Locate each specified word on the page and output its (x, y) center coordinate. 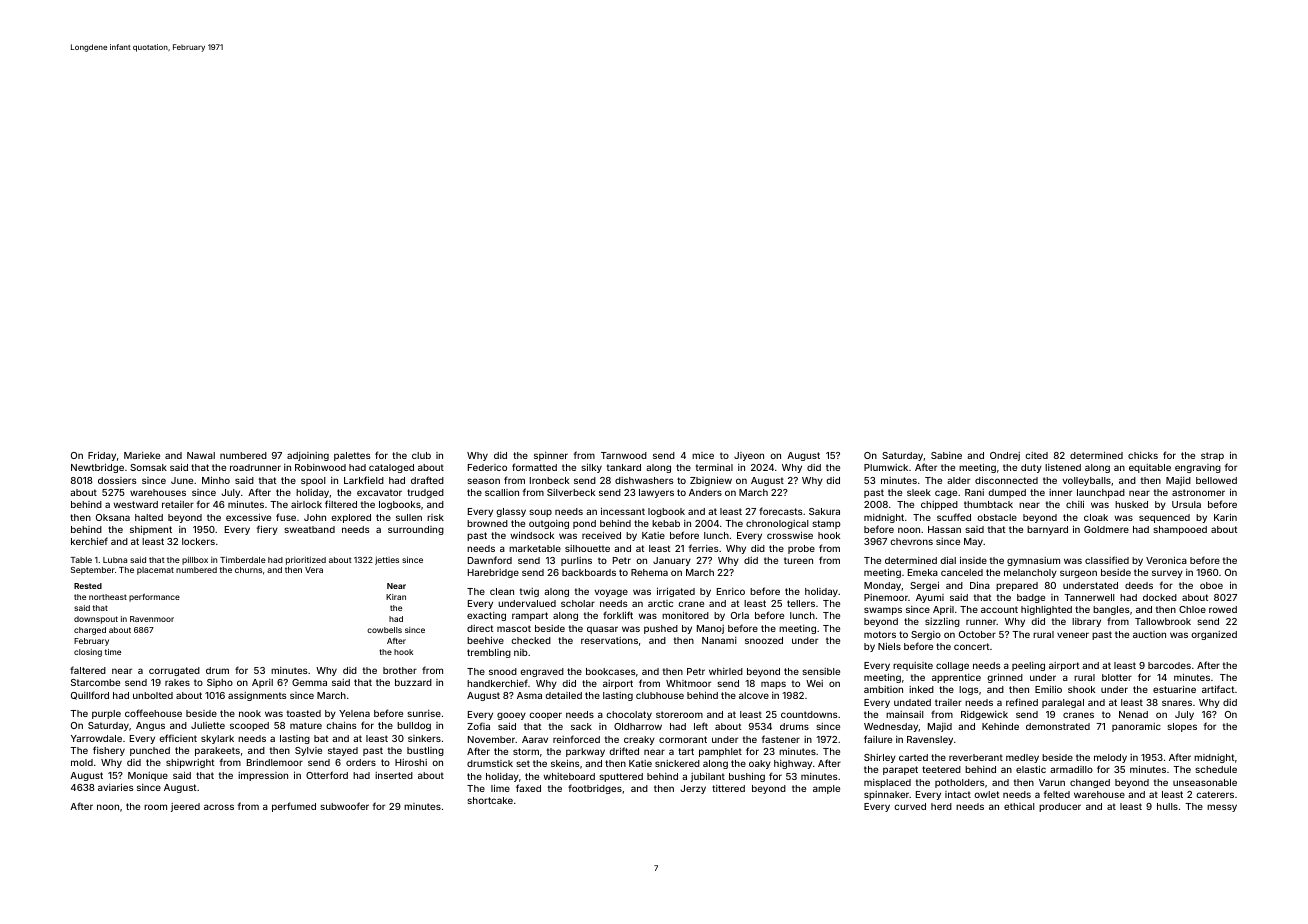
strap (1212, 456)
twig (529, 592)
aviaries (116, 787)
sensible (821, 671)
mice (703, 455)
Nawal (201, 455)
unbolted (153, 695)
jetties (387, 560)
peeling (1028, 666)
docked (1160, 597)
